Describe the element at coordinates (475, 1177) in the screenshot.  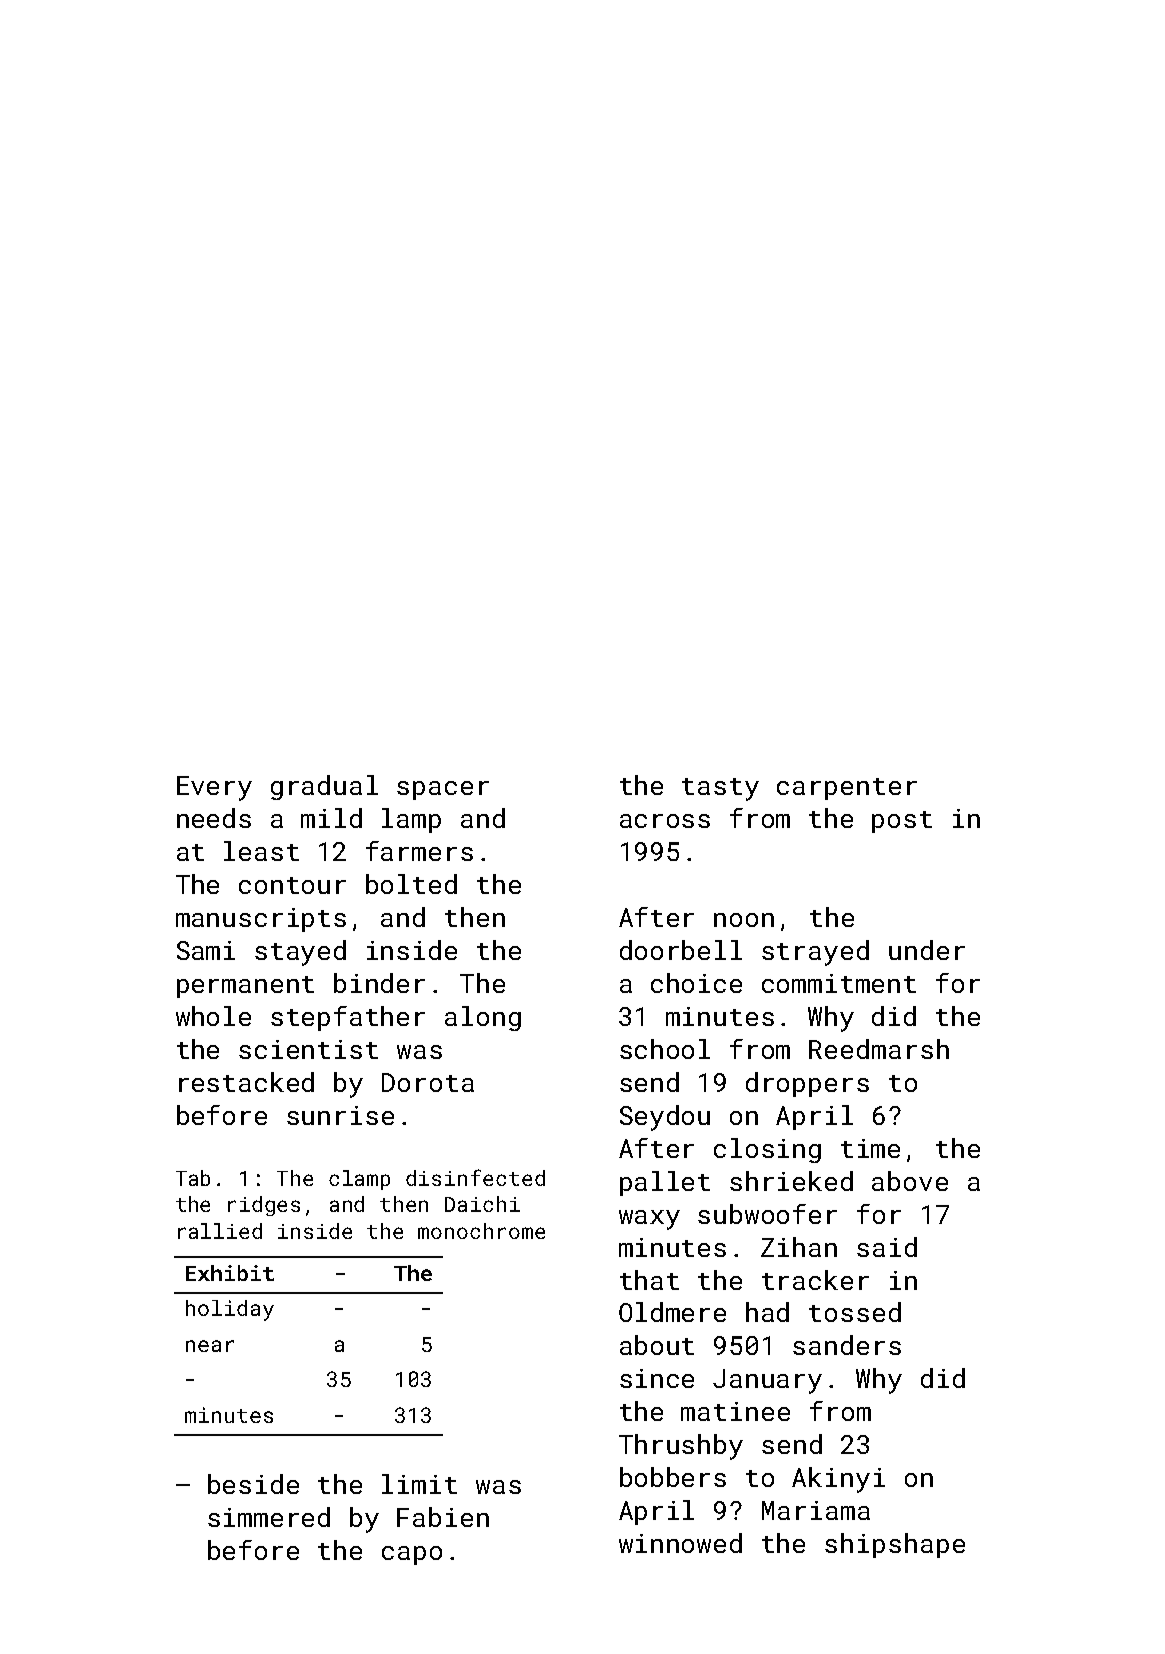
I see `disinfected` at that location.
